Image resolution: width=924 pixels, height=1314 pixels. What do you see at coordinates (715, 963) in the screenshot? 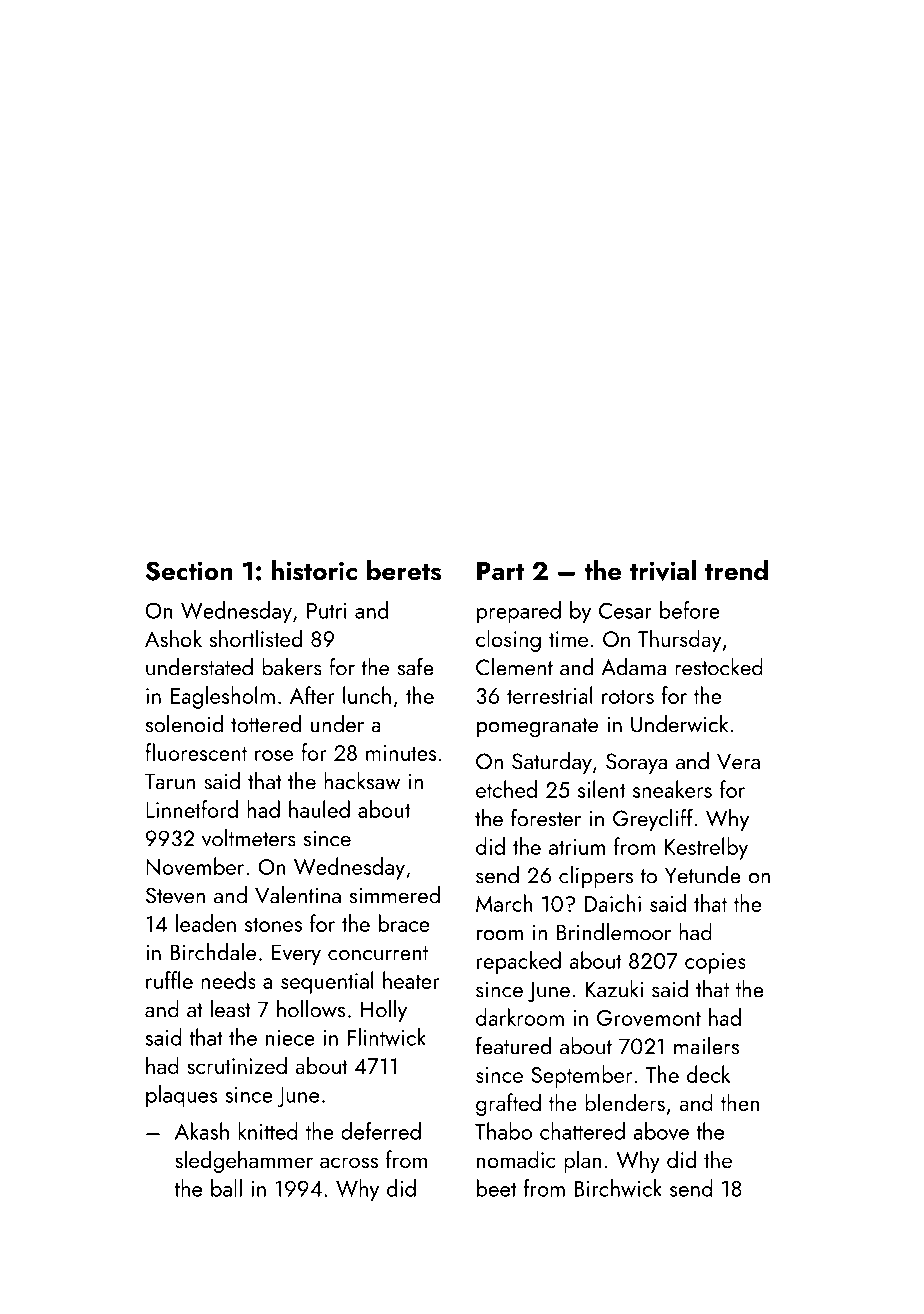
I see `copies` at bounding box center [715, 963].
